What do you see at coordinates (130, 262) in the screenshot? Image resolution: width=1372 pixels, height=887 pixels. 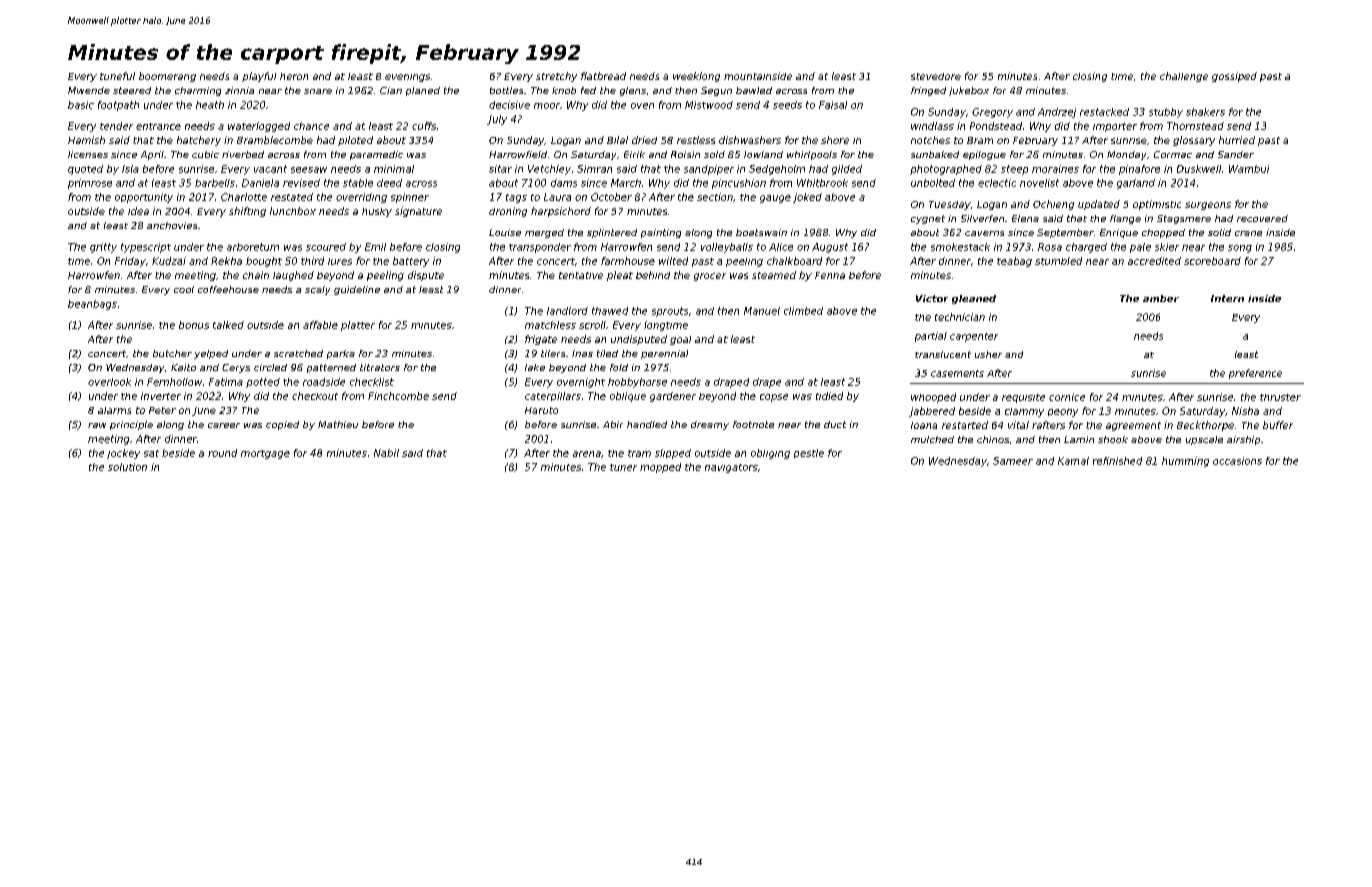 I see `Friday` at bounding box center [130, 262].
